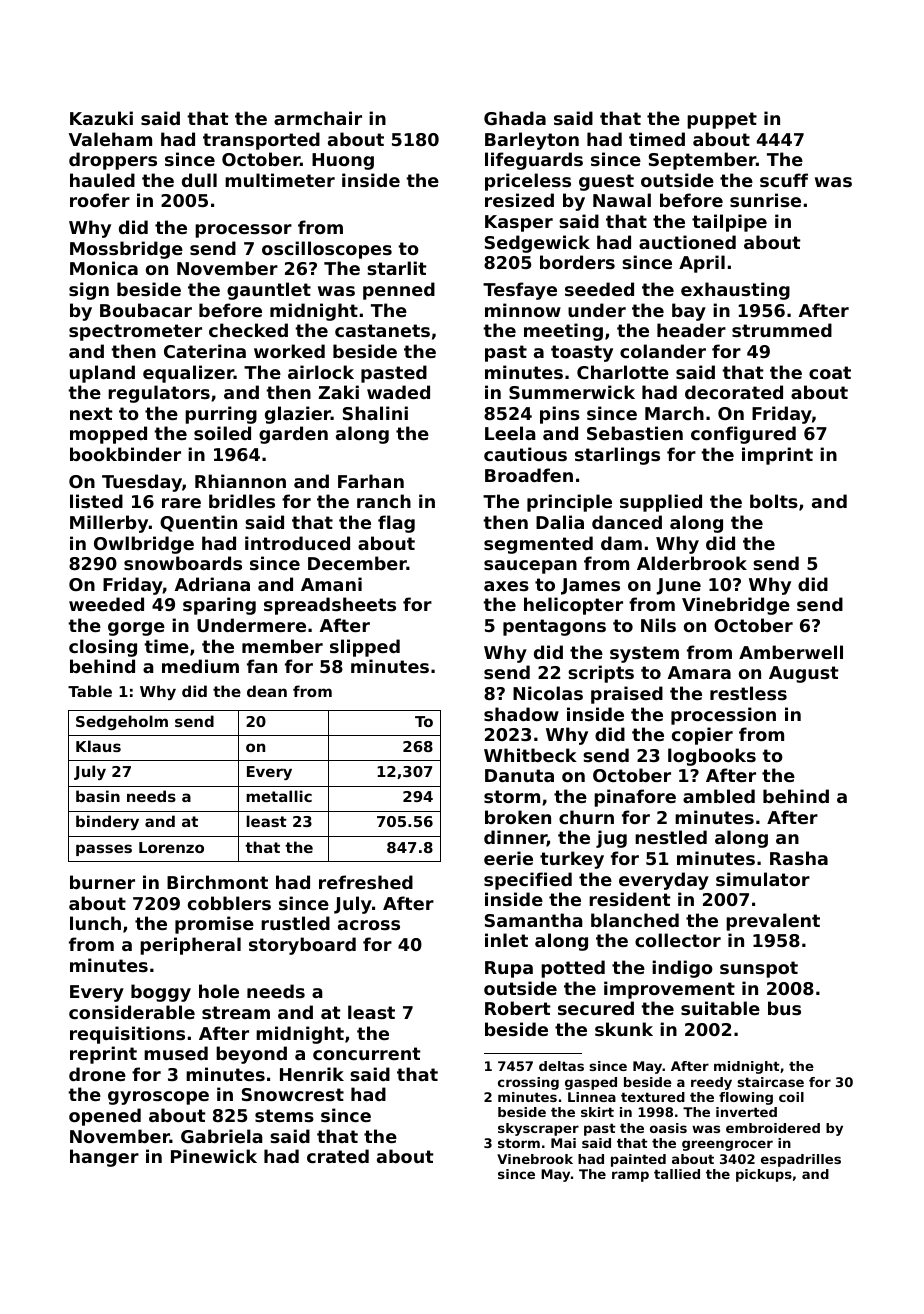  I want to click on promise, so click(214, 925).
